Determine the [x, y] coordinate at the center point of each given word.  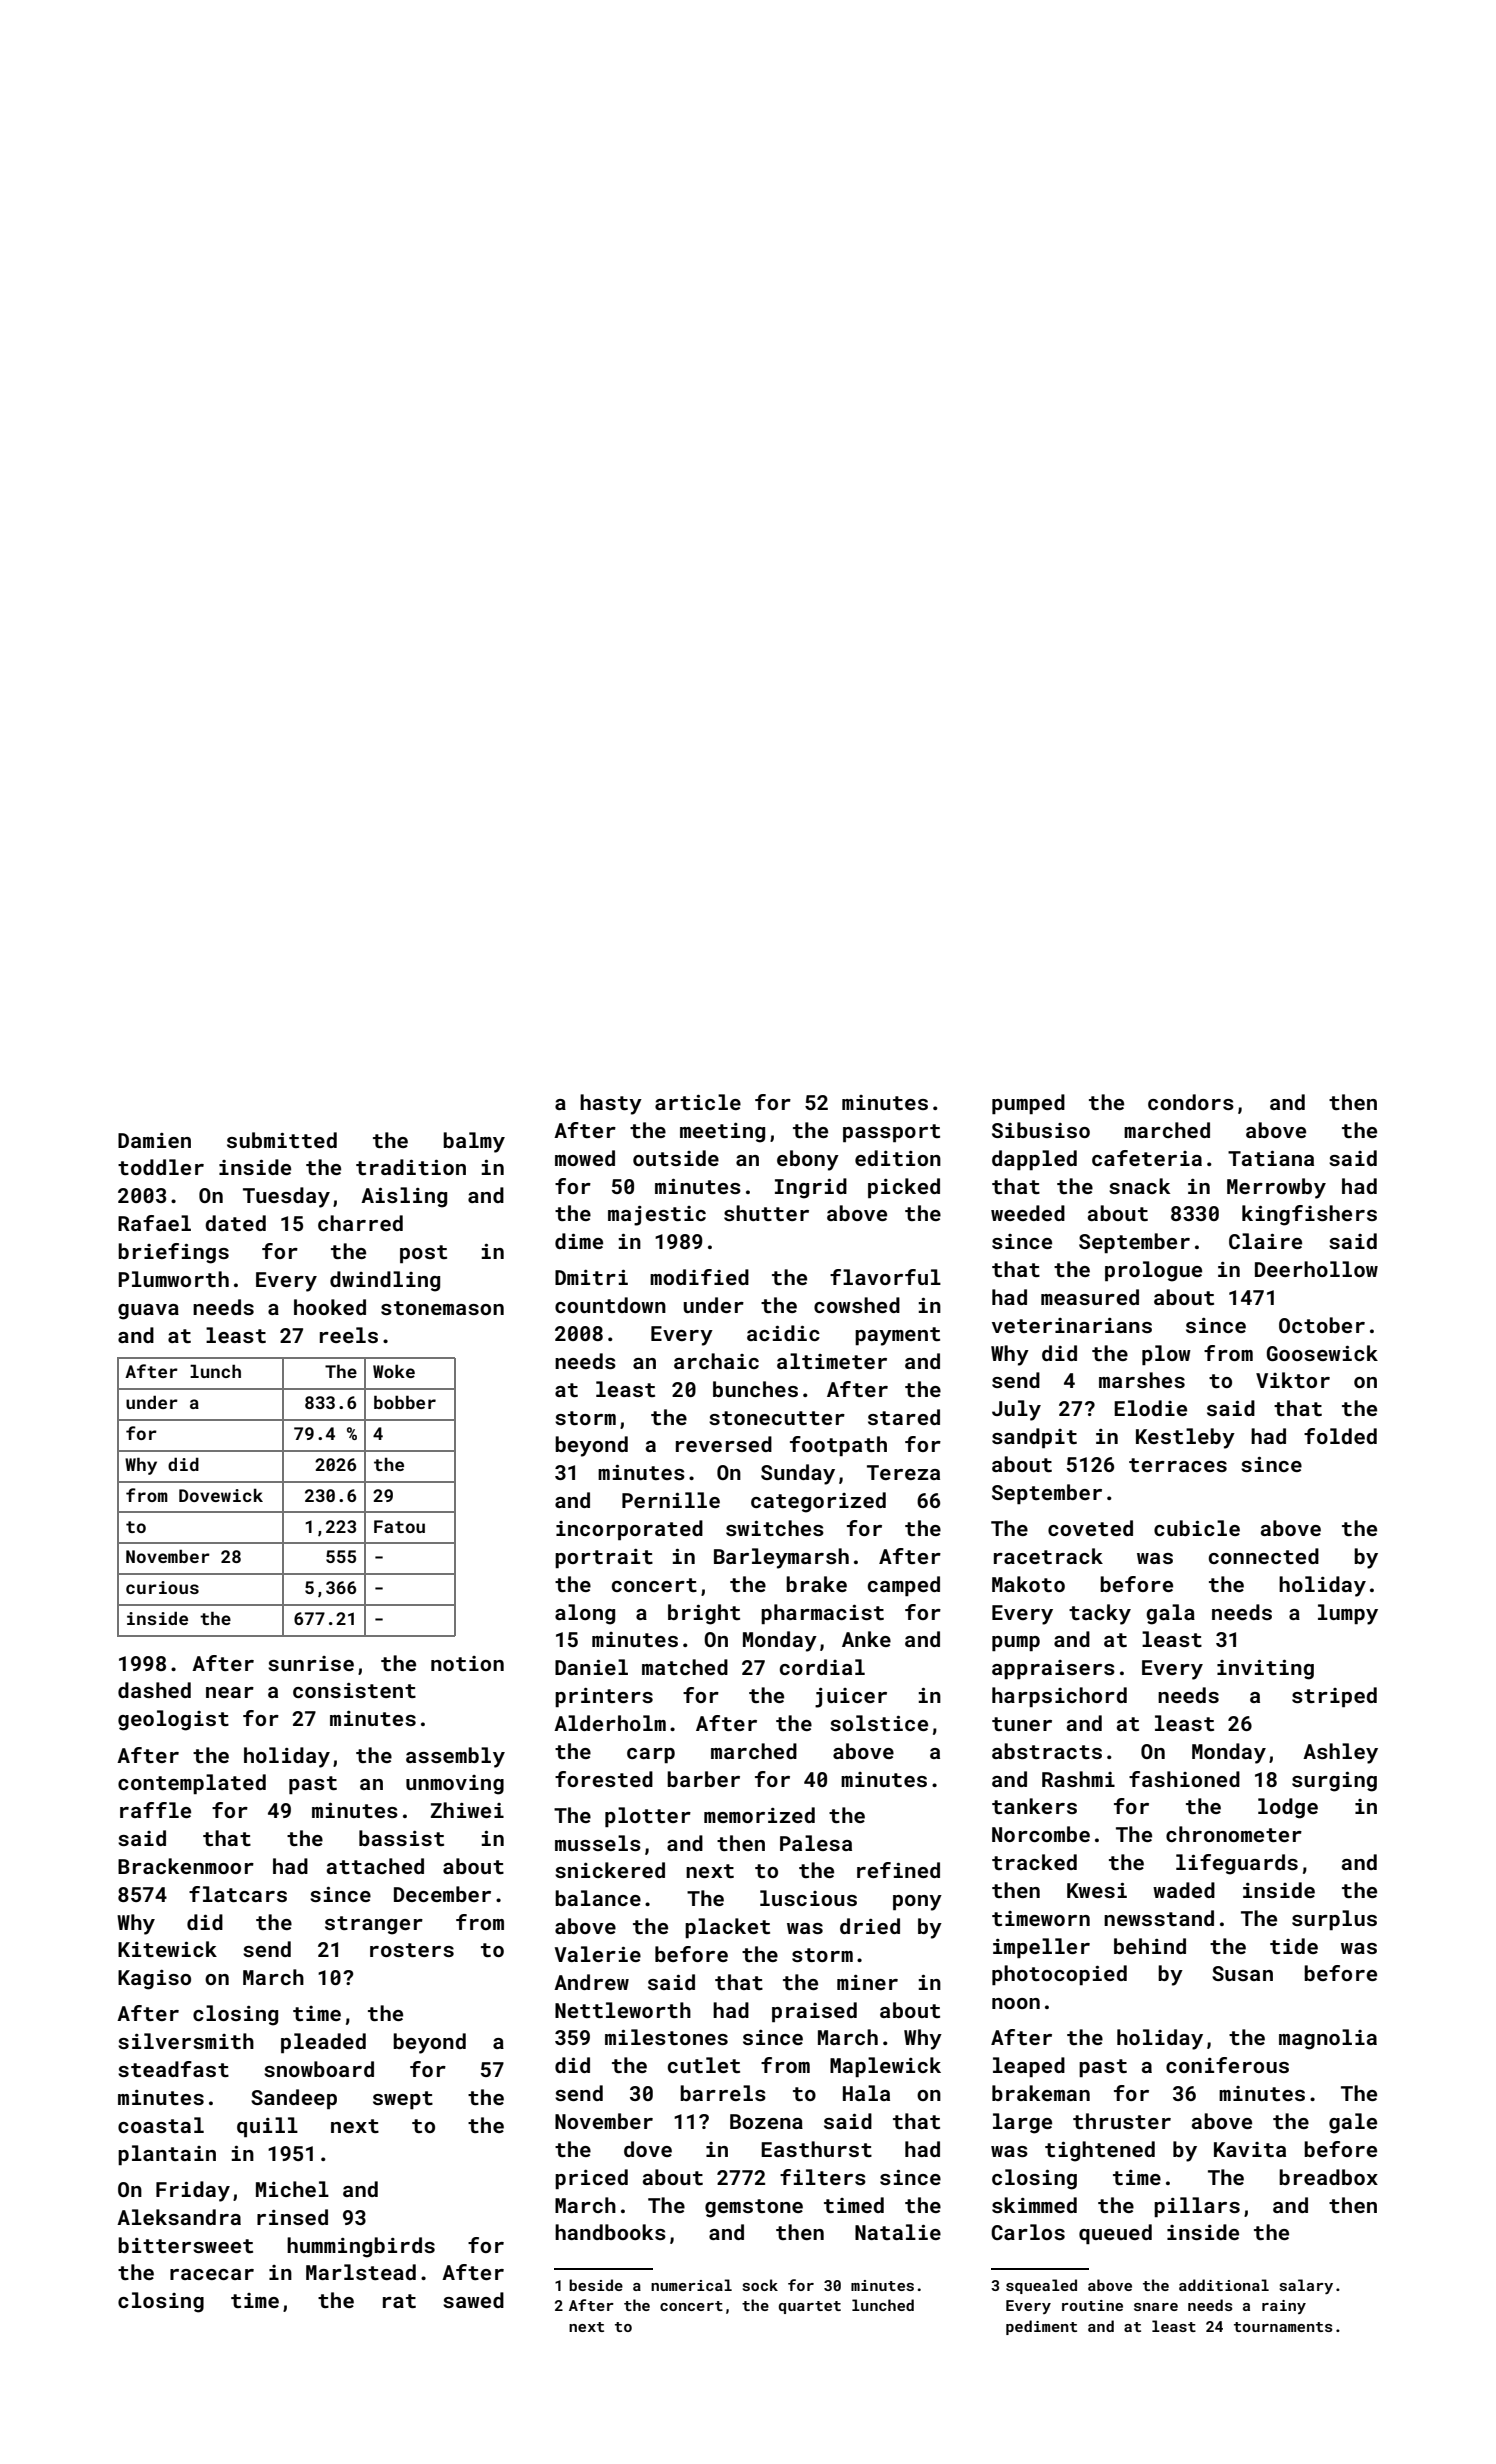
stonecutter [777, 1418]
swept [403, 2100]
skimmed [1034, 2205]
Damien [154, 1140]
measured [1090, 1297]
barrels [723, 2093]
